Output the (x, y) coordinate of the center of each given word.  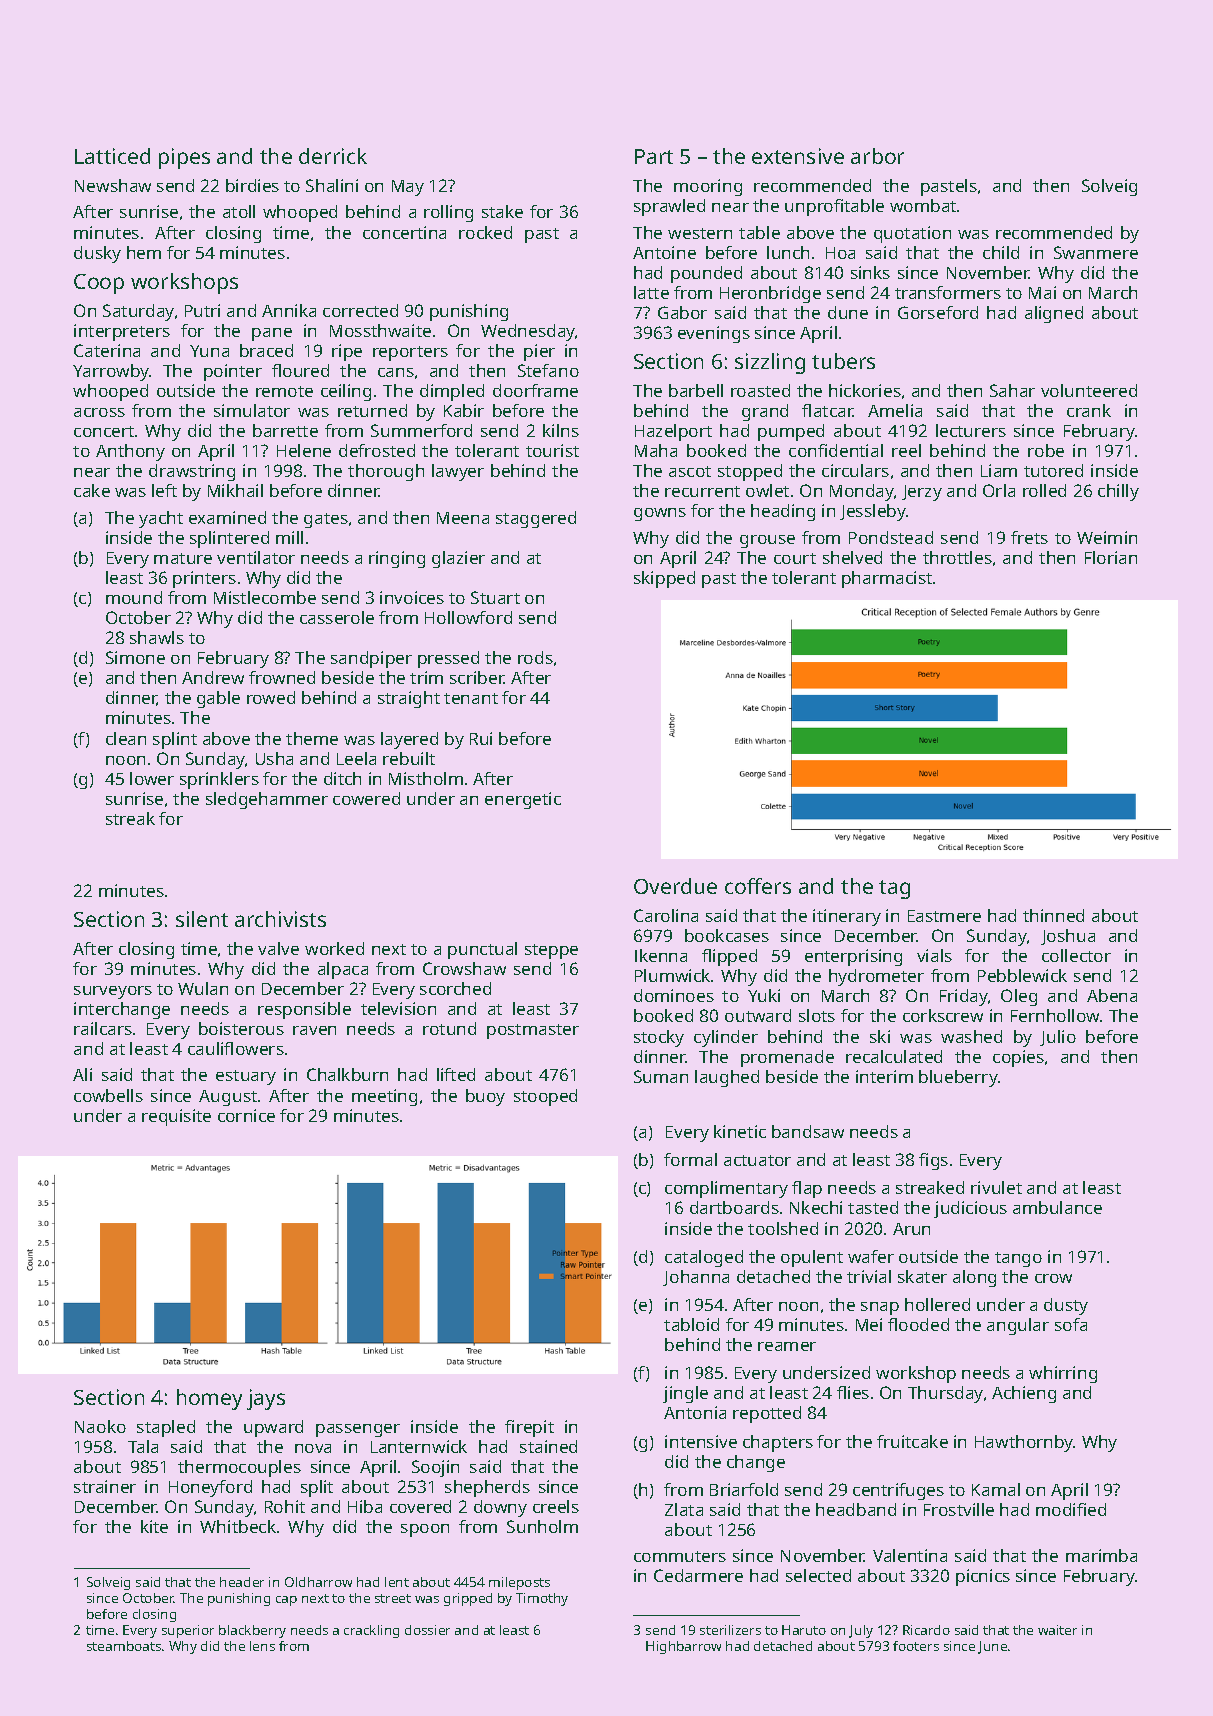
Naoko (100, 1426)
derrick (333, 156)
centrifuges (898, 1491)
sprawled (669, 207)
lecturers (971, 430)
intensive (701, 1441)
